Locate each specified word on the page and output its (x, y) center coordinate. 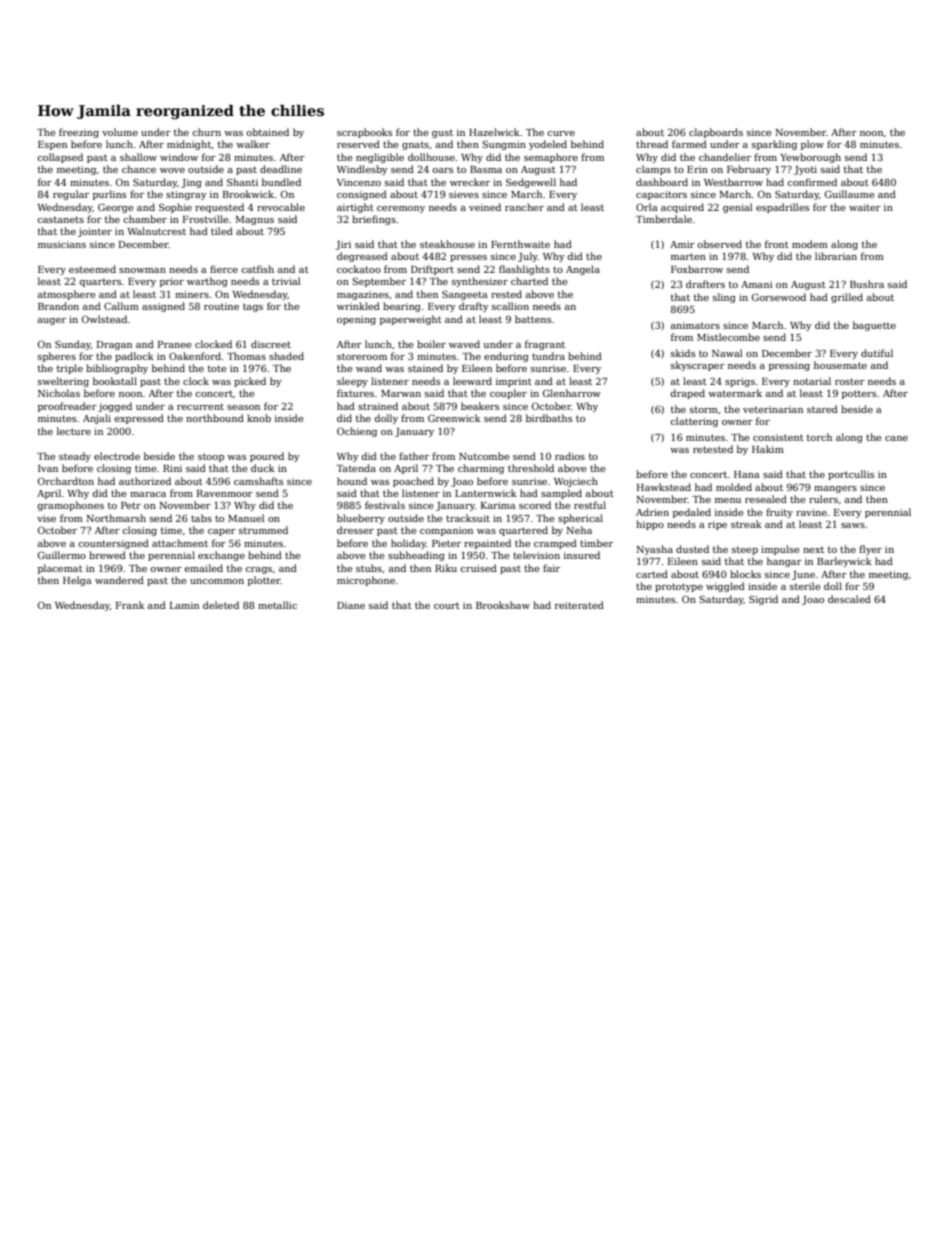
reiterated (579, 605)
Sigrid (763, 600)
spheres (57, 357)
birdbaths (549, 418)
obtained (267, 132)
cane (896, 438)
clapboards (716, 133)
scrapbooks (364, 133)
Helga (77, 581)
